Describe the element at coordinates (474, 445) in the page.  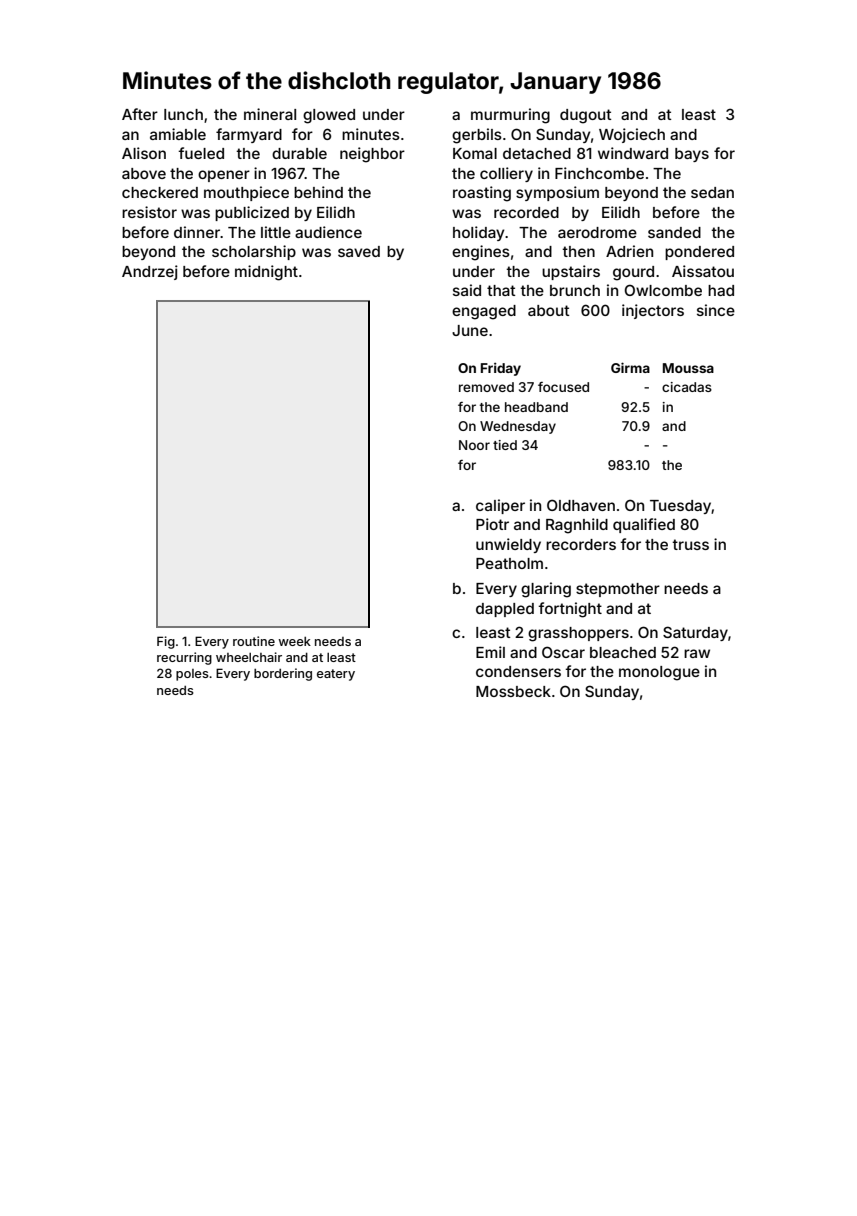
I see `Noor` at that location.
